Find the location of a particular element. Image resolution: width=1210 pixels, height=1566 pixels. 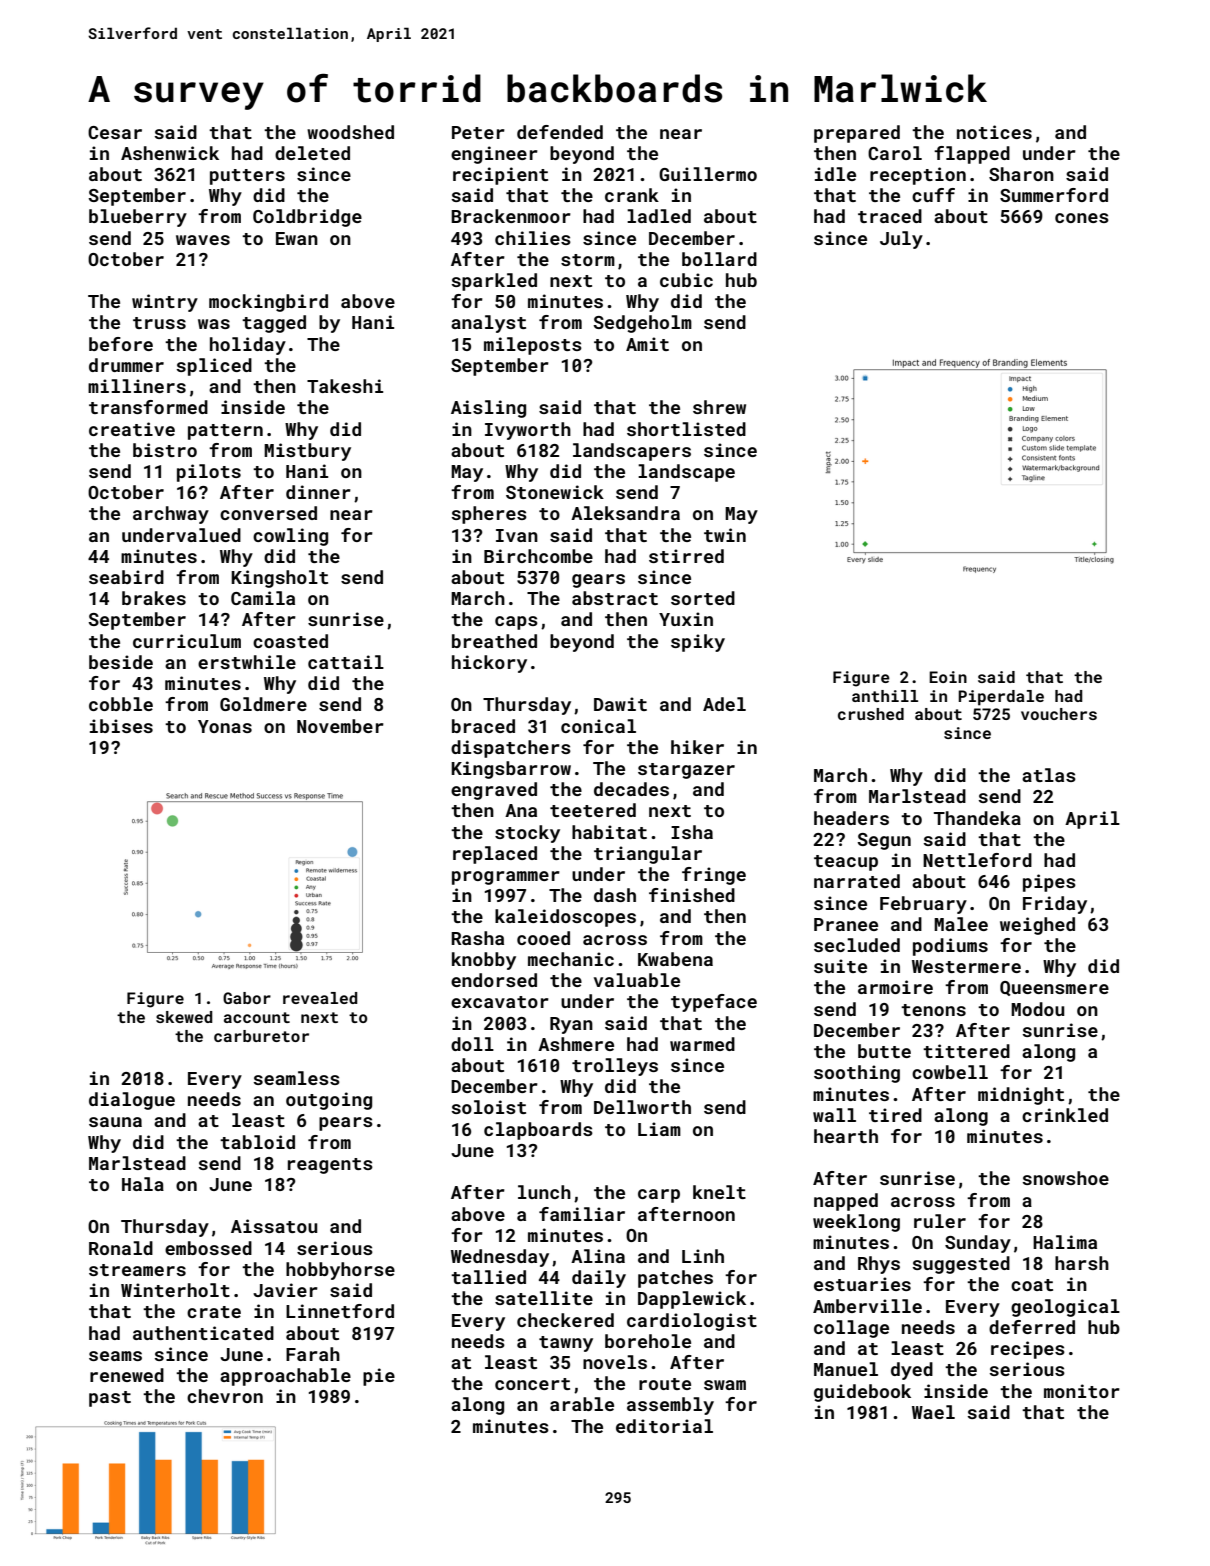

tawny is located at coordinates (566, 1344).
